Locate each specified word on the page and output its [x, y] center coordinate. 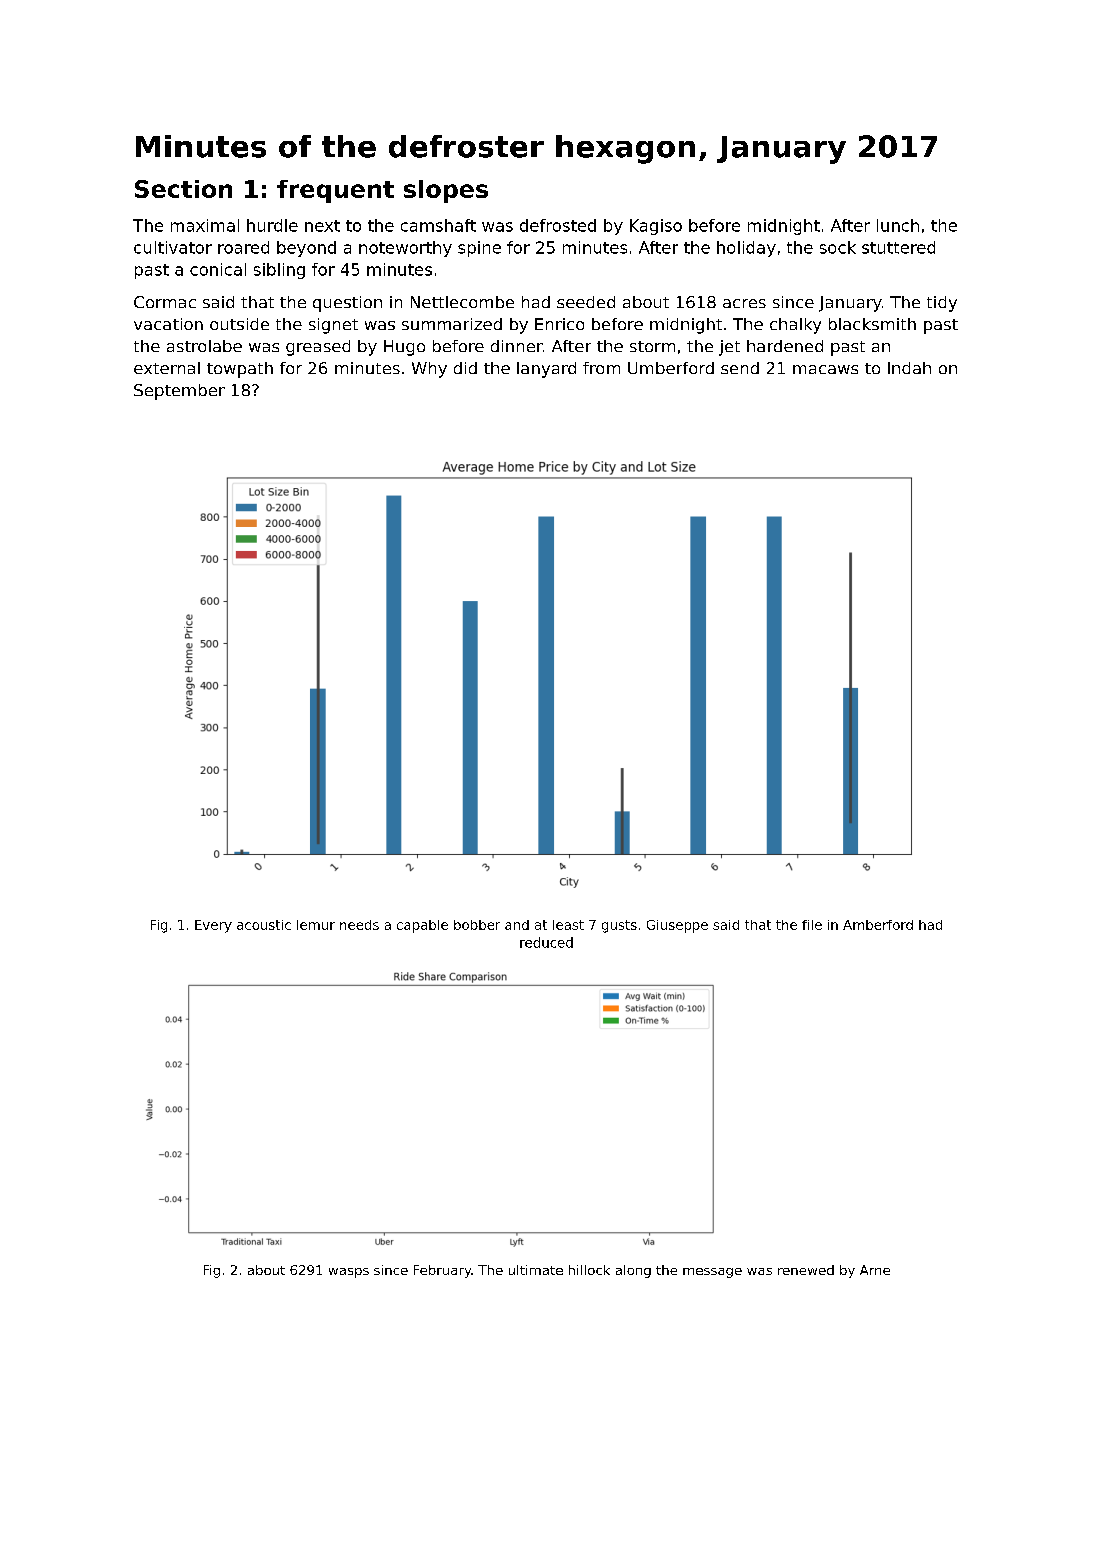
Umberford [671, 368]
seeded [586, 302]
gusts [619, 926]
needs [359, 925]
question [347, 304]
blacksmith [872, 324]
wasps [349, 1273]
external [167, 368]
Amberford [878, 925]
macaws [825, 369]
